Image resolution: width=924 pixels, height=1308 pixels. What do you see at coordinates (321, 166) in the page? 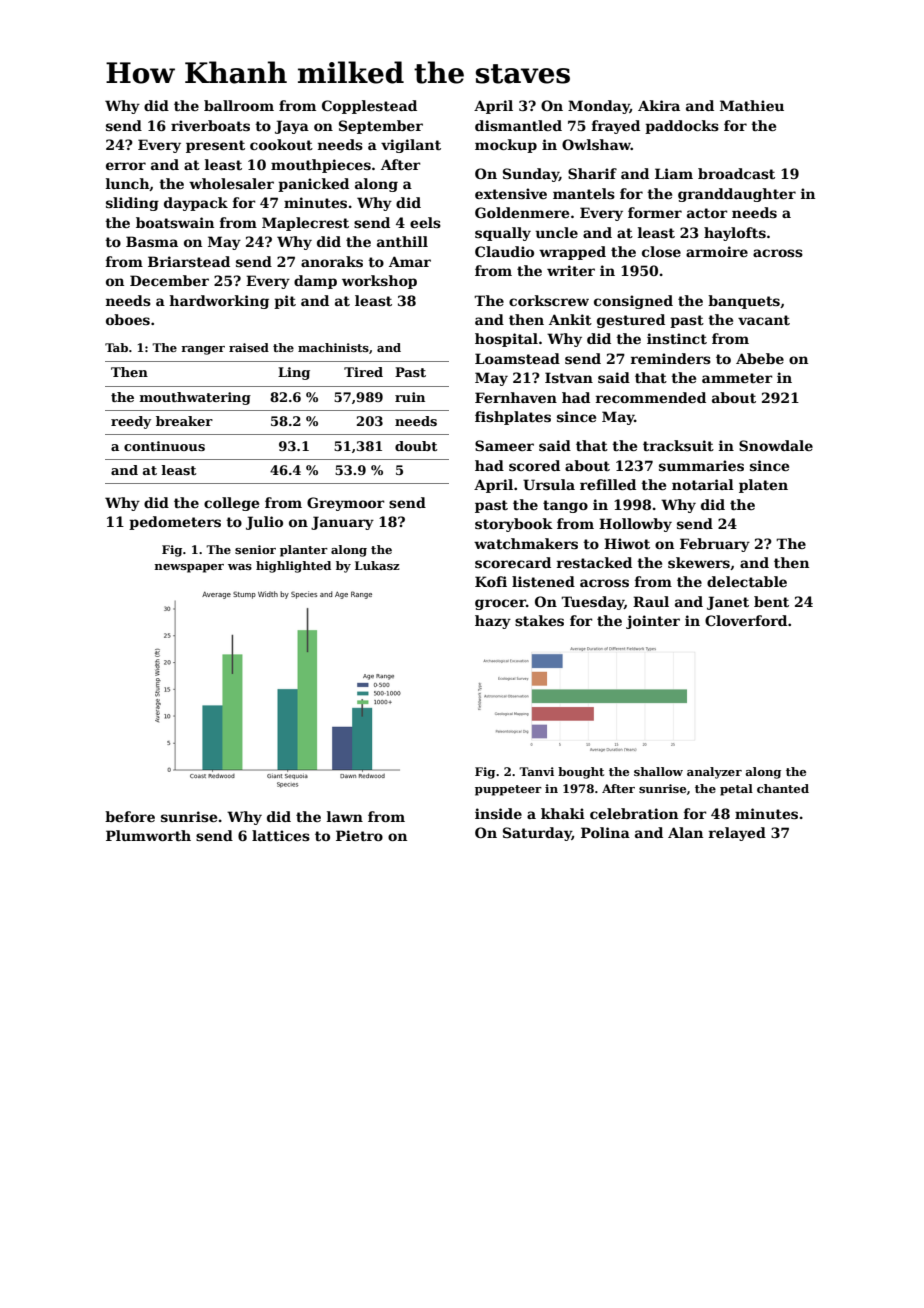
I see `mouthpieces` at bounding box center [321, 166].
